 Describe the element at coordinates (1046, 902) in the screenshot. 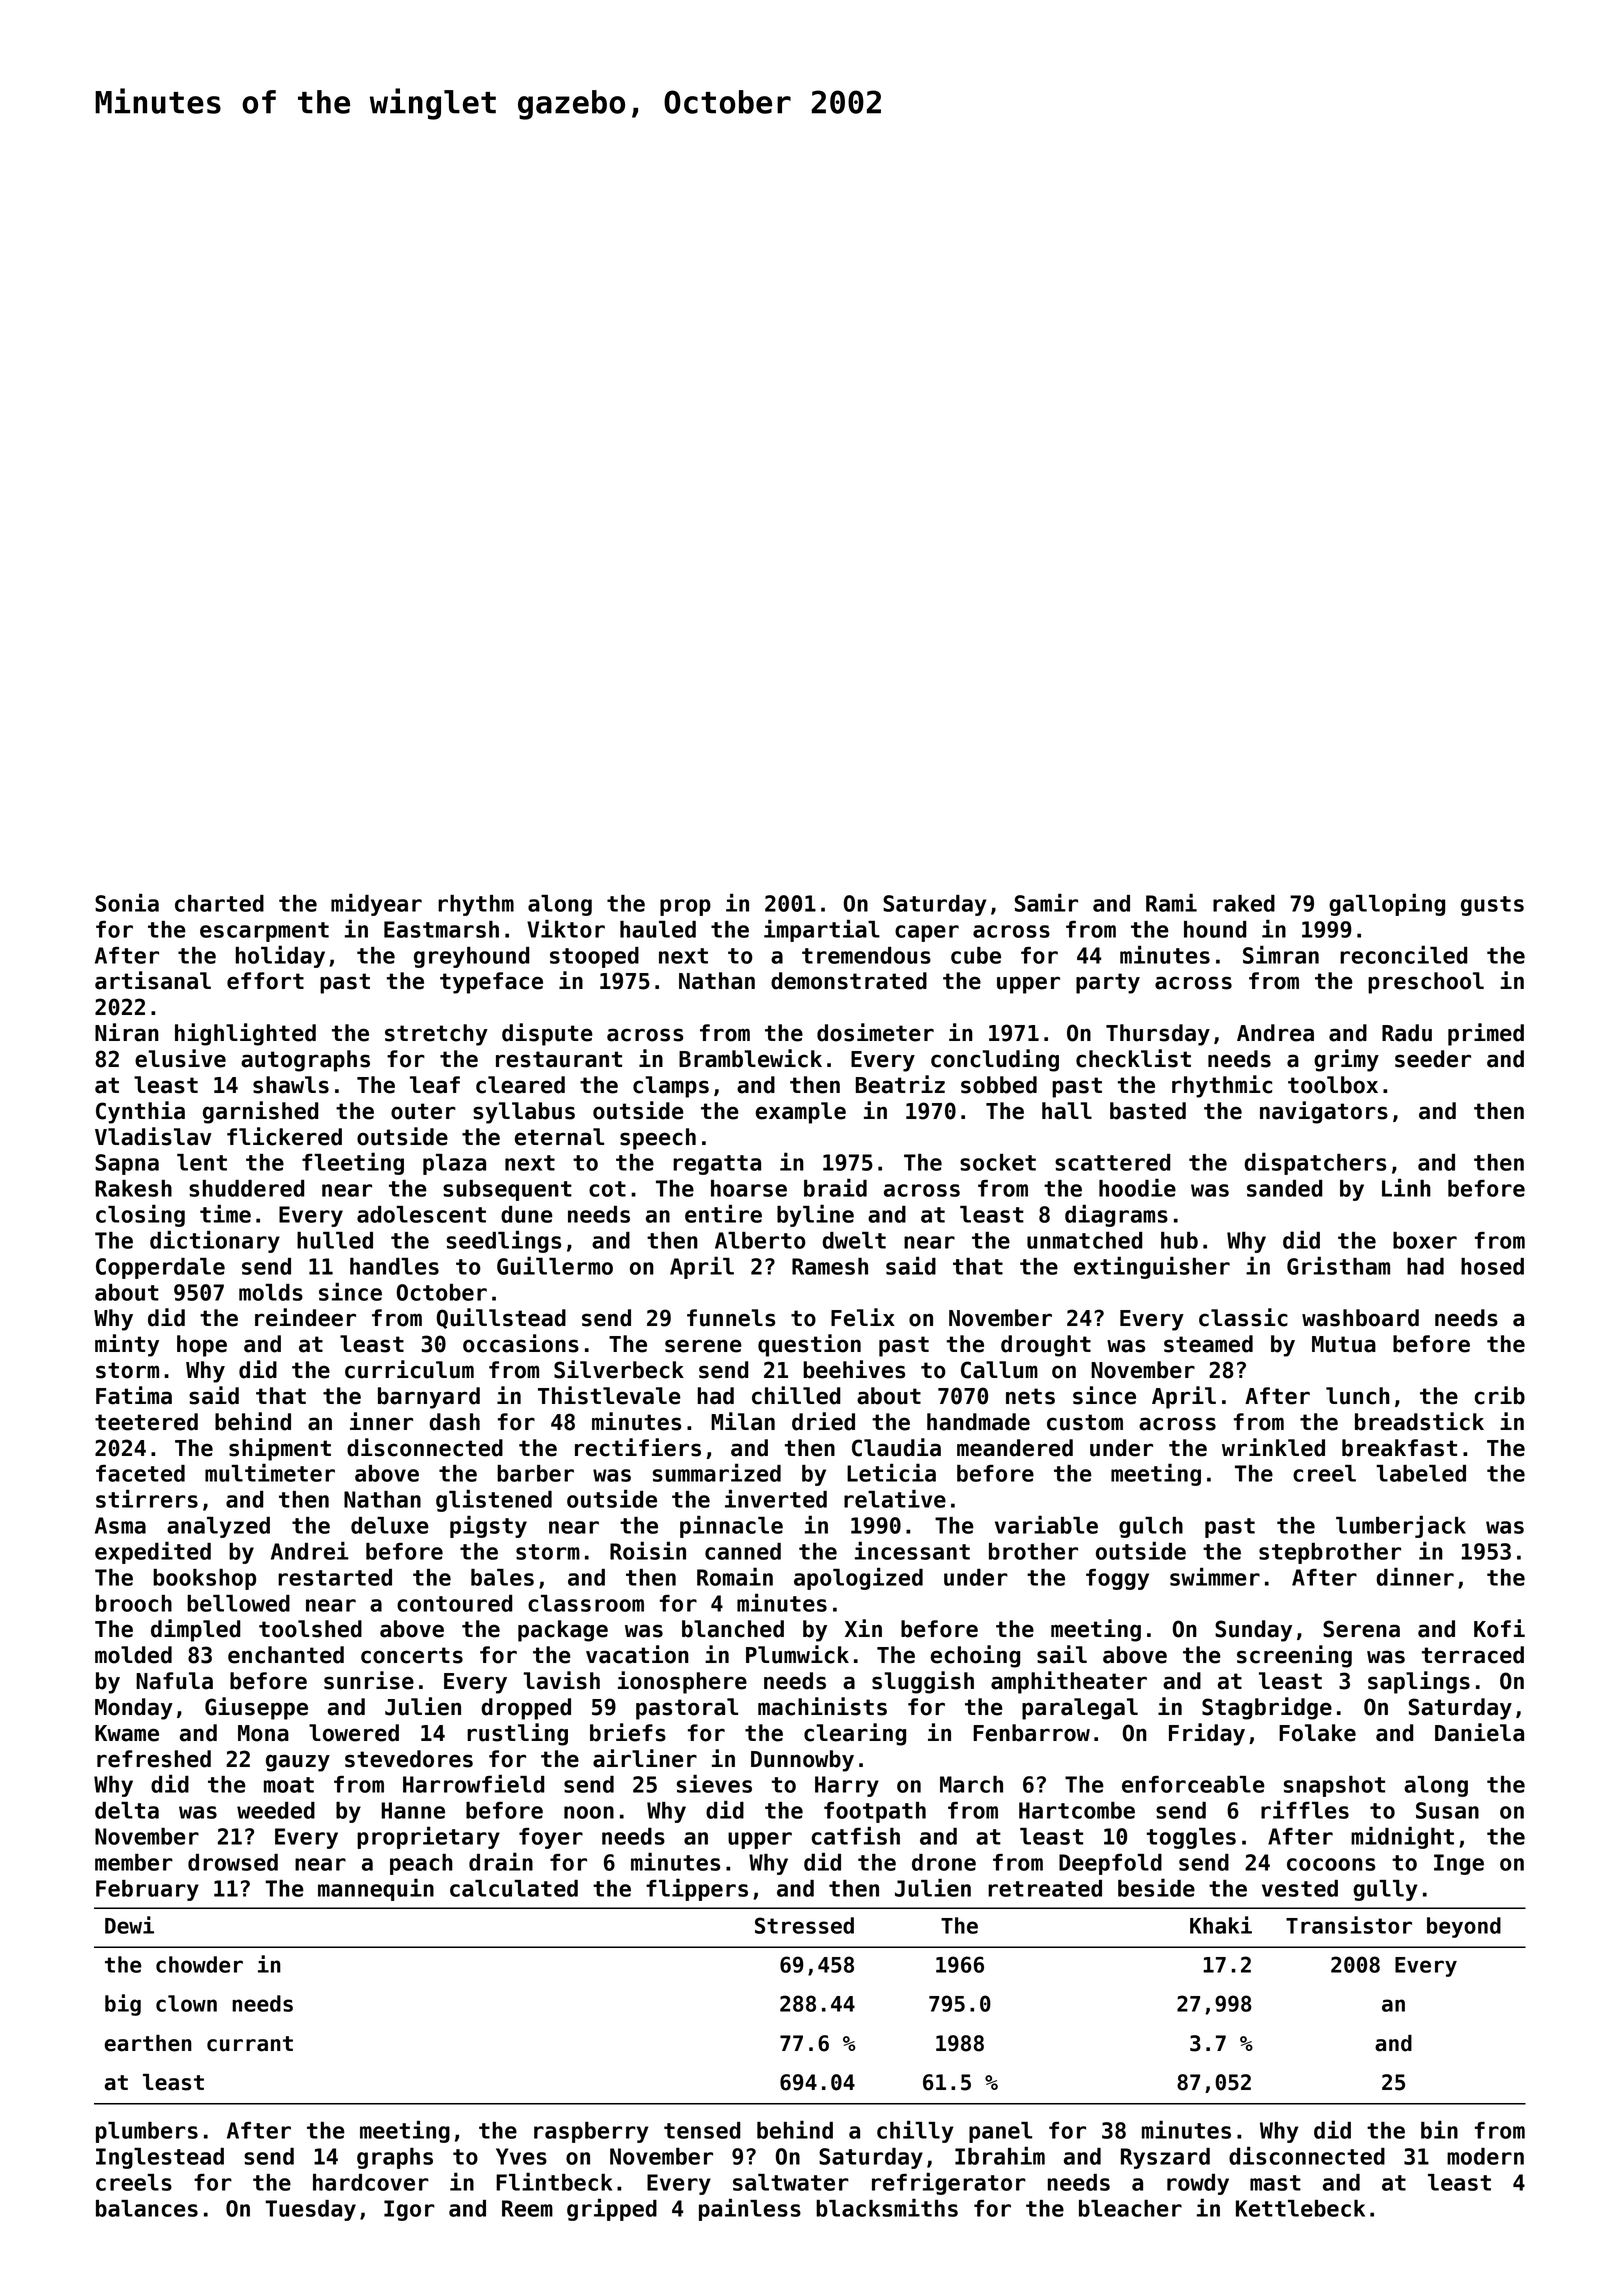

I see `Samir` at that location.
